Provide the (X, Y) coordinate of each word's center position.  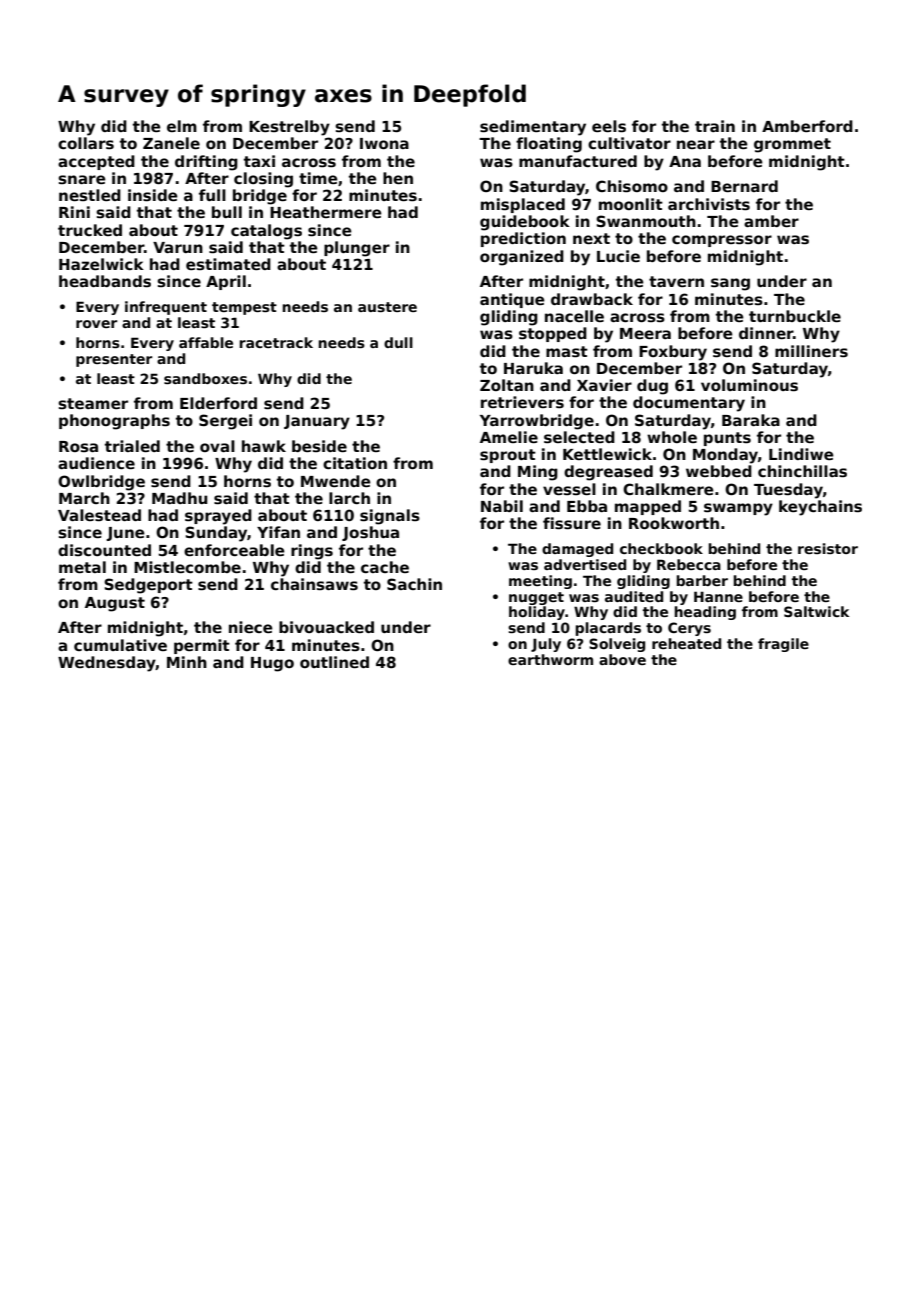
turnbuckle (795, 316)
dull (398, 342)
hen (398, 178)
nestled (90, 195)
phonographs (114, 422)
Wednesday (107, 664)
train (715, 126)
